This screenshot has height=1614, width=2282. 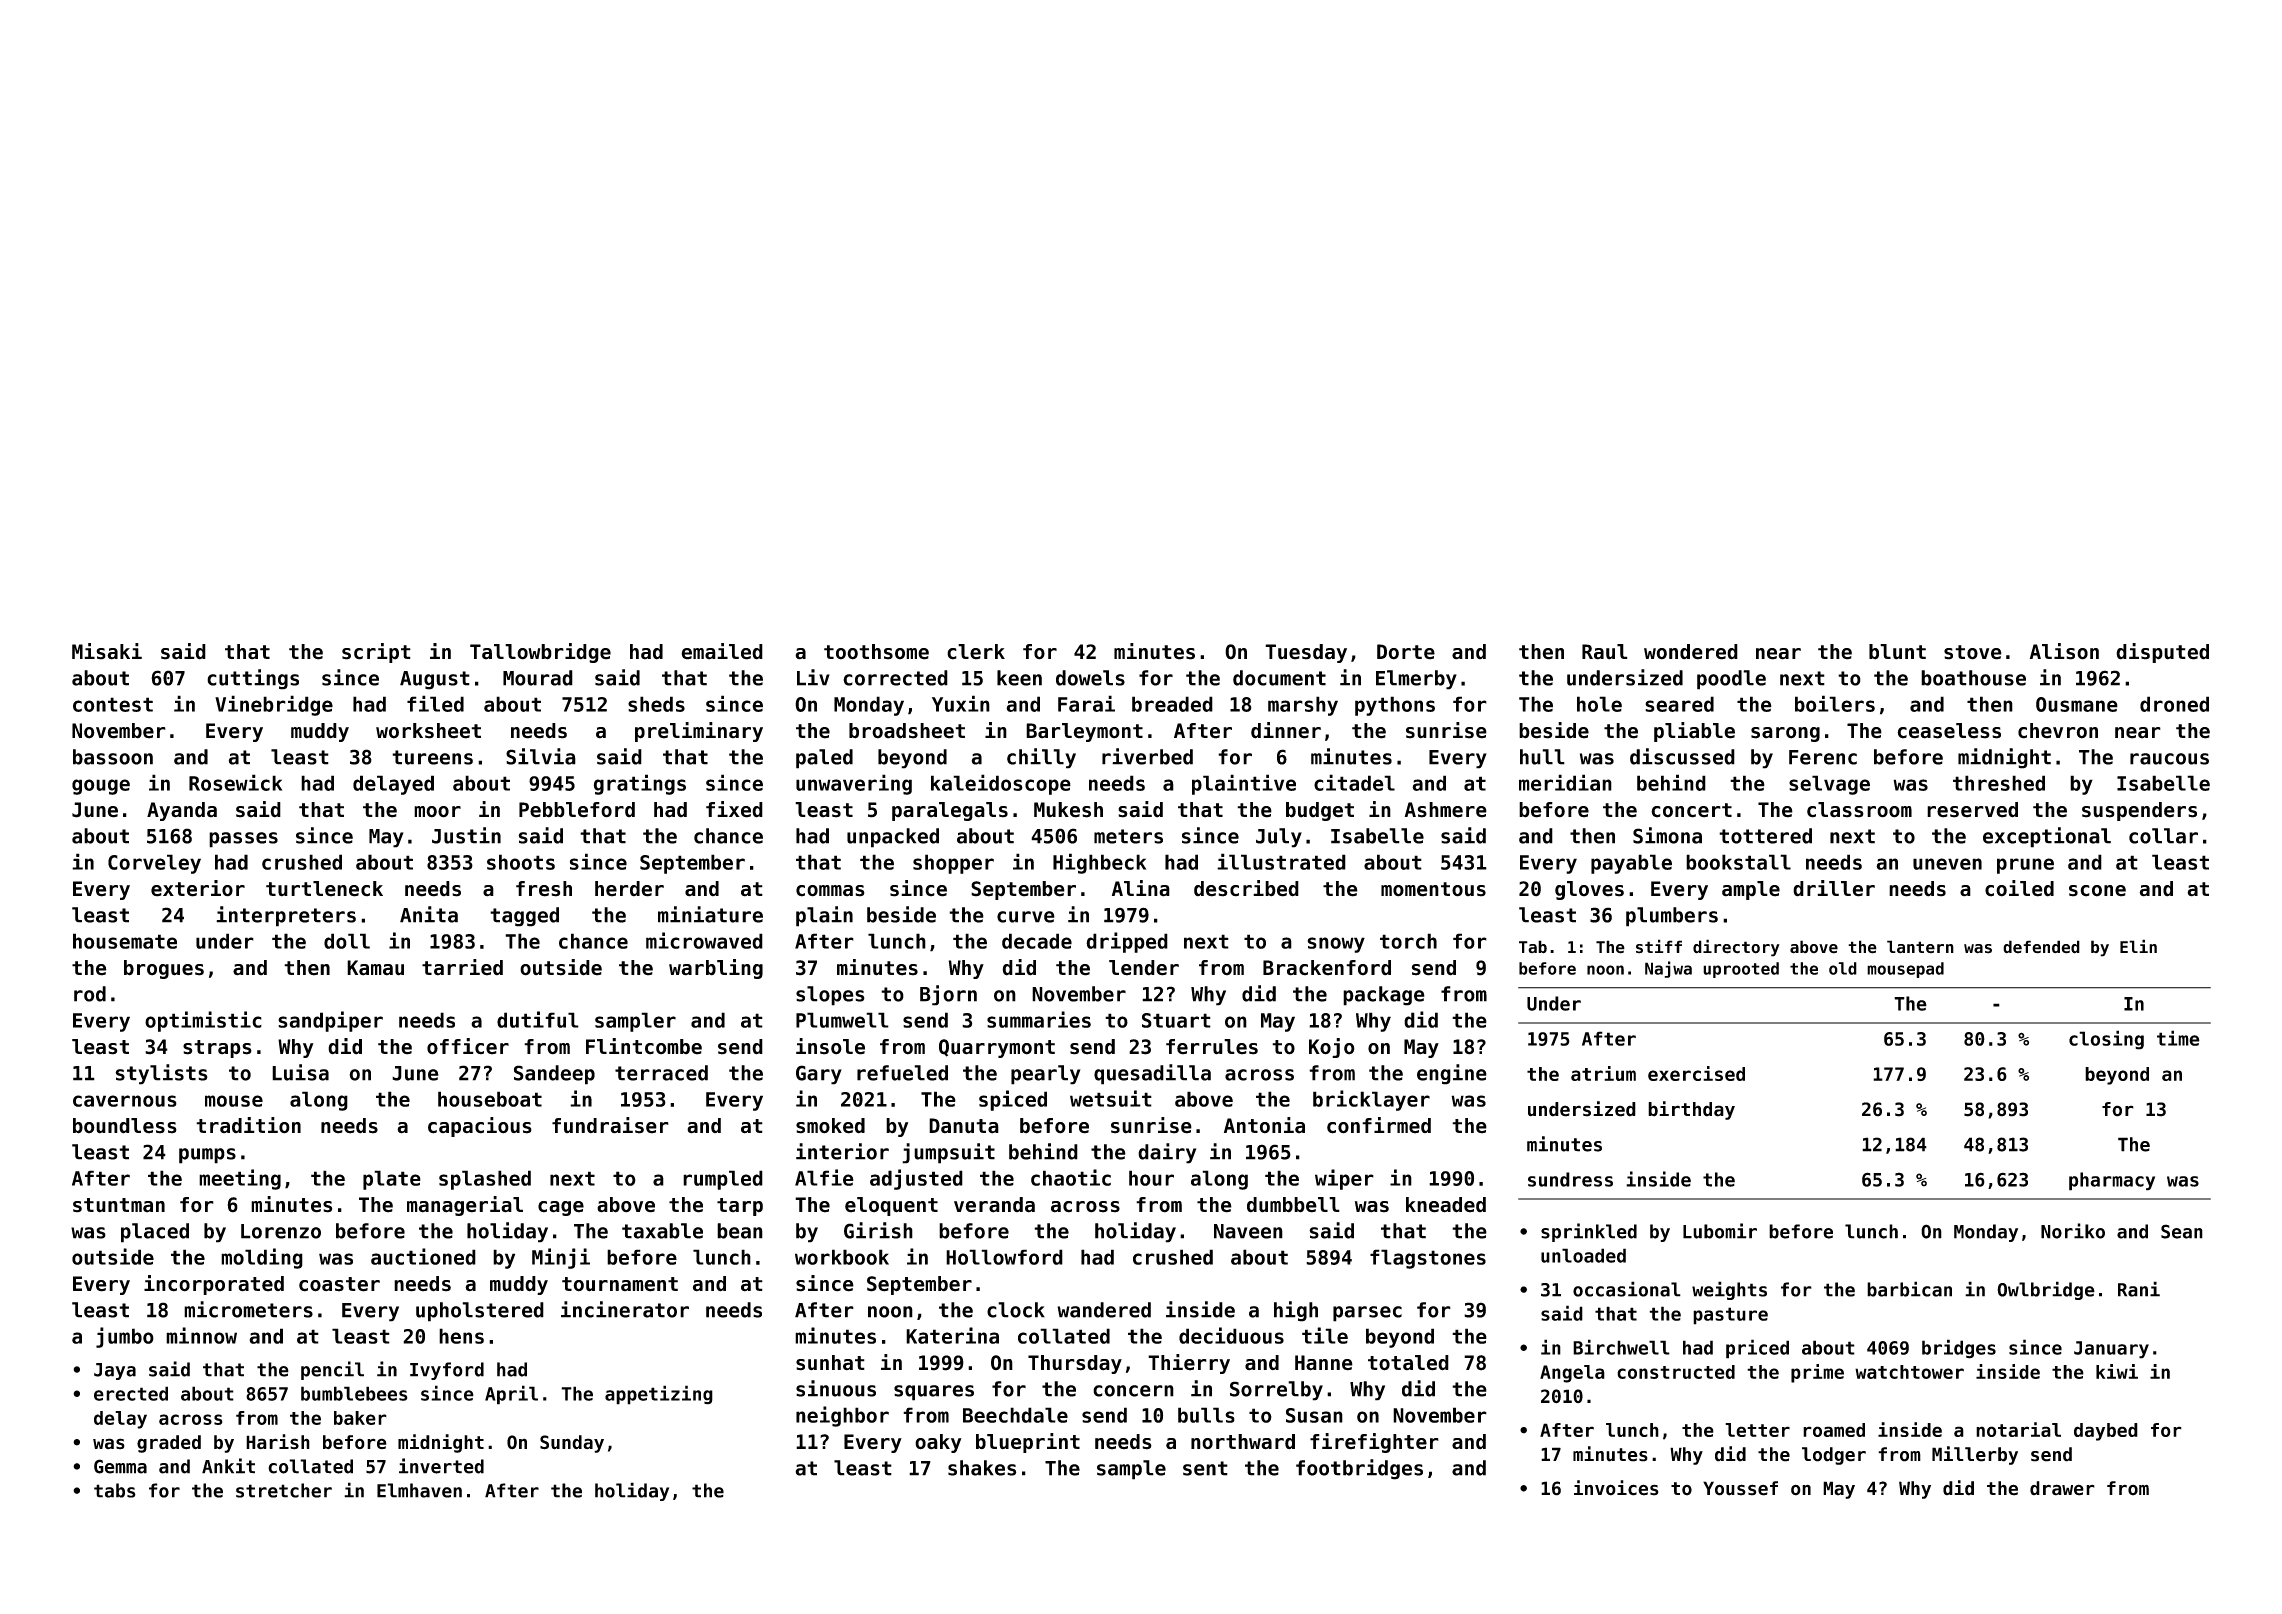 What do you see at coordinates (1172, 704) in the screenshot?
I see `breaded` at bounding box center [1172, 704].
